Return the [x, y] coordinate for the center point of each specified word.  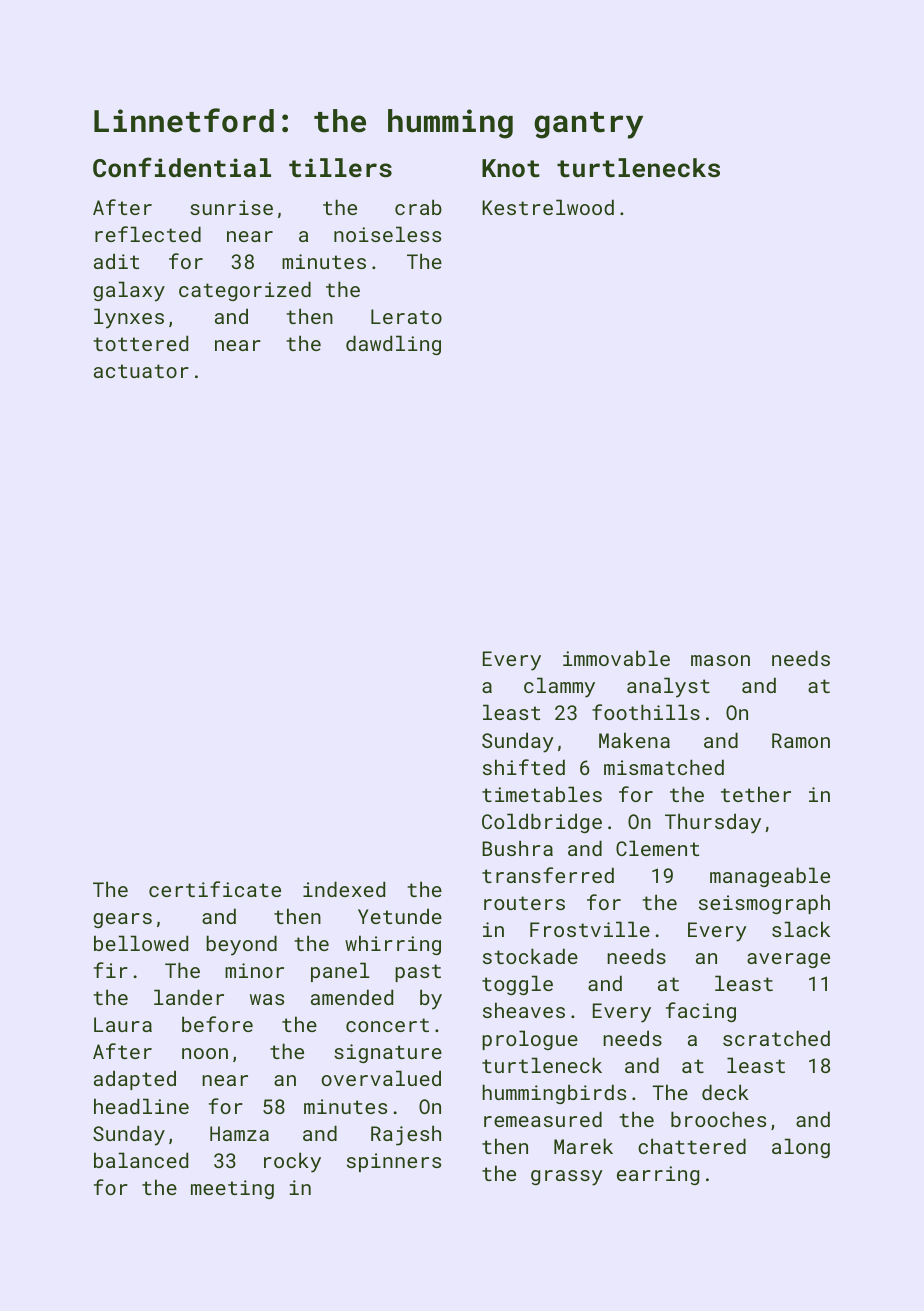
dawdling [393, 345]
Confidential [182, 167]
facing [701, 1012]
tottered [140, 343]
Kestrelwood [548, 207]
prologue [530, 1040]
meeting [232, 1189]
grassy [567, 1178]
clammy [559, 687]
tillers [340, 167]
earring [658, 1175]
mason [720, 660]
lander [189, 997]
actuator [141, 371]
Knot [511, 168]
